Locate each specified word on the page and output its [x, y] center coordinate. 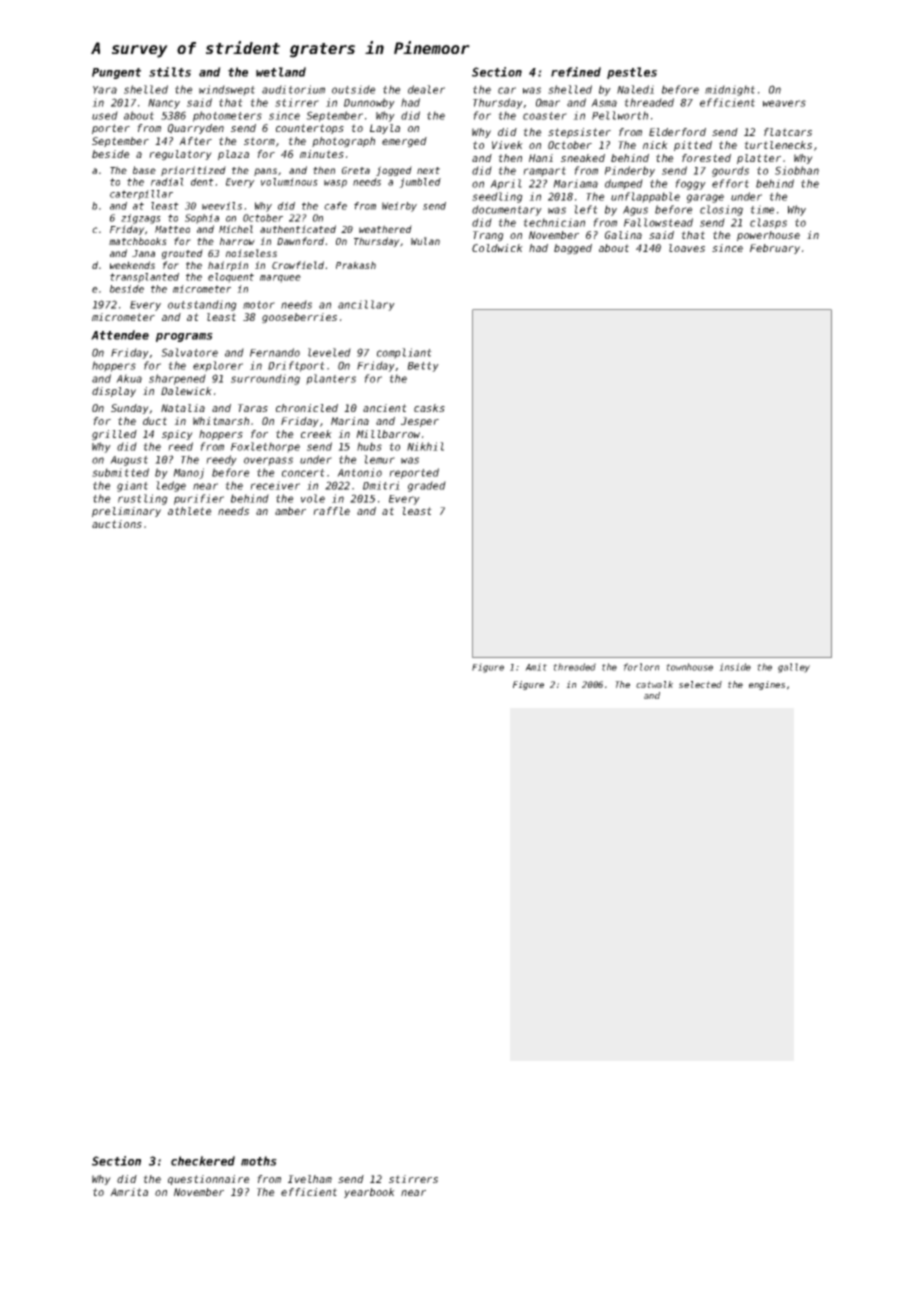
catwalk [654, 684]
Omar [548, 102]
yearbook [369, 1193]
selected [700, 684]
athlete [190, 511]
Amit [536, 667]
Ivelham [310, 1179]
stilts [170, 72]
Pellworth [620, 115]
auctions [117, 524]
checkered [203, 1161]
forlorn [641, 667]
